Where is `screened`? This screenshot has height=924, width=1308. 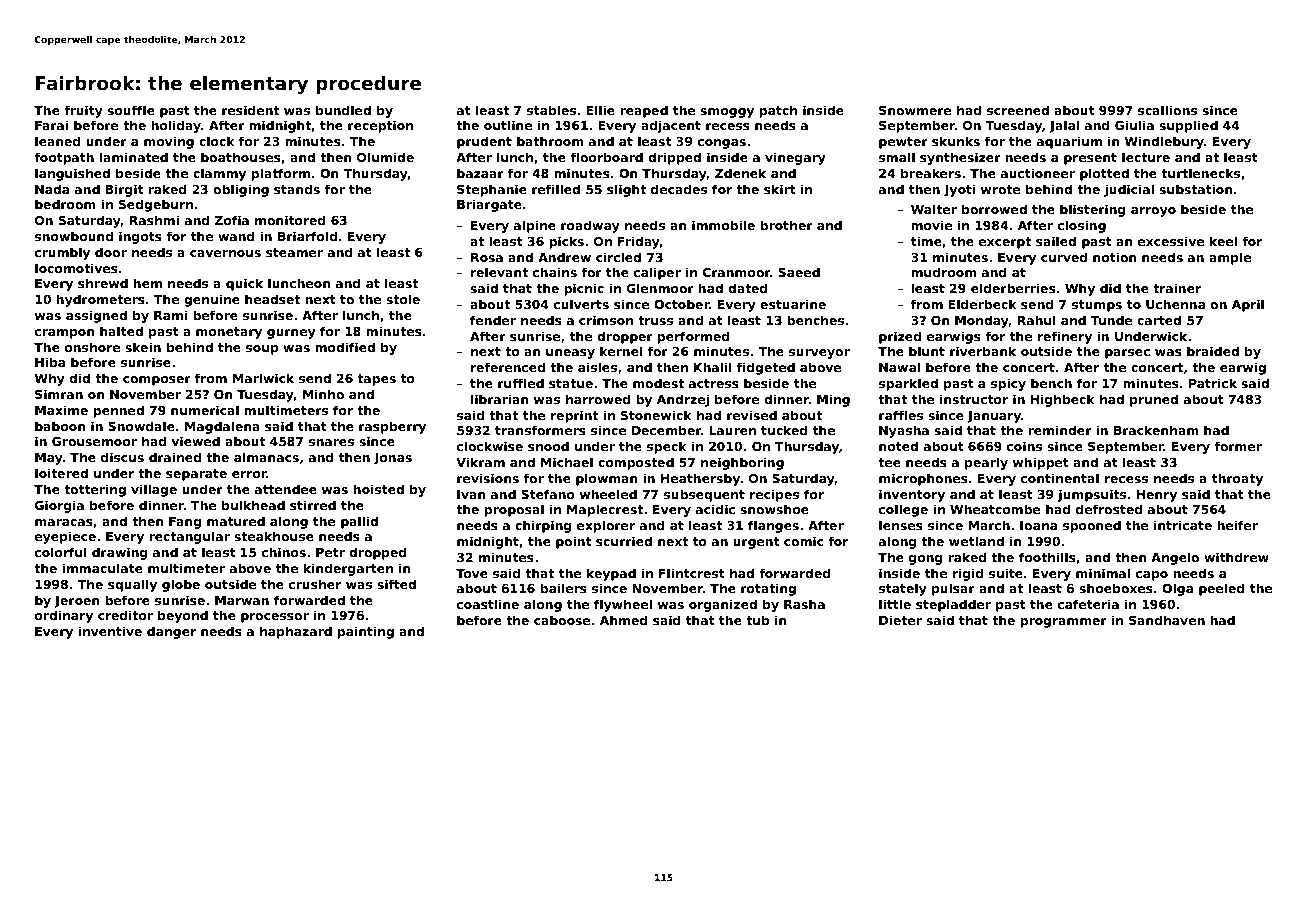 screened is located at coordinates (1018, 110).
